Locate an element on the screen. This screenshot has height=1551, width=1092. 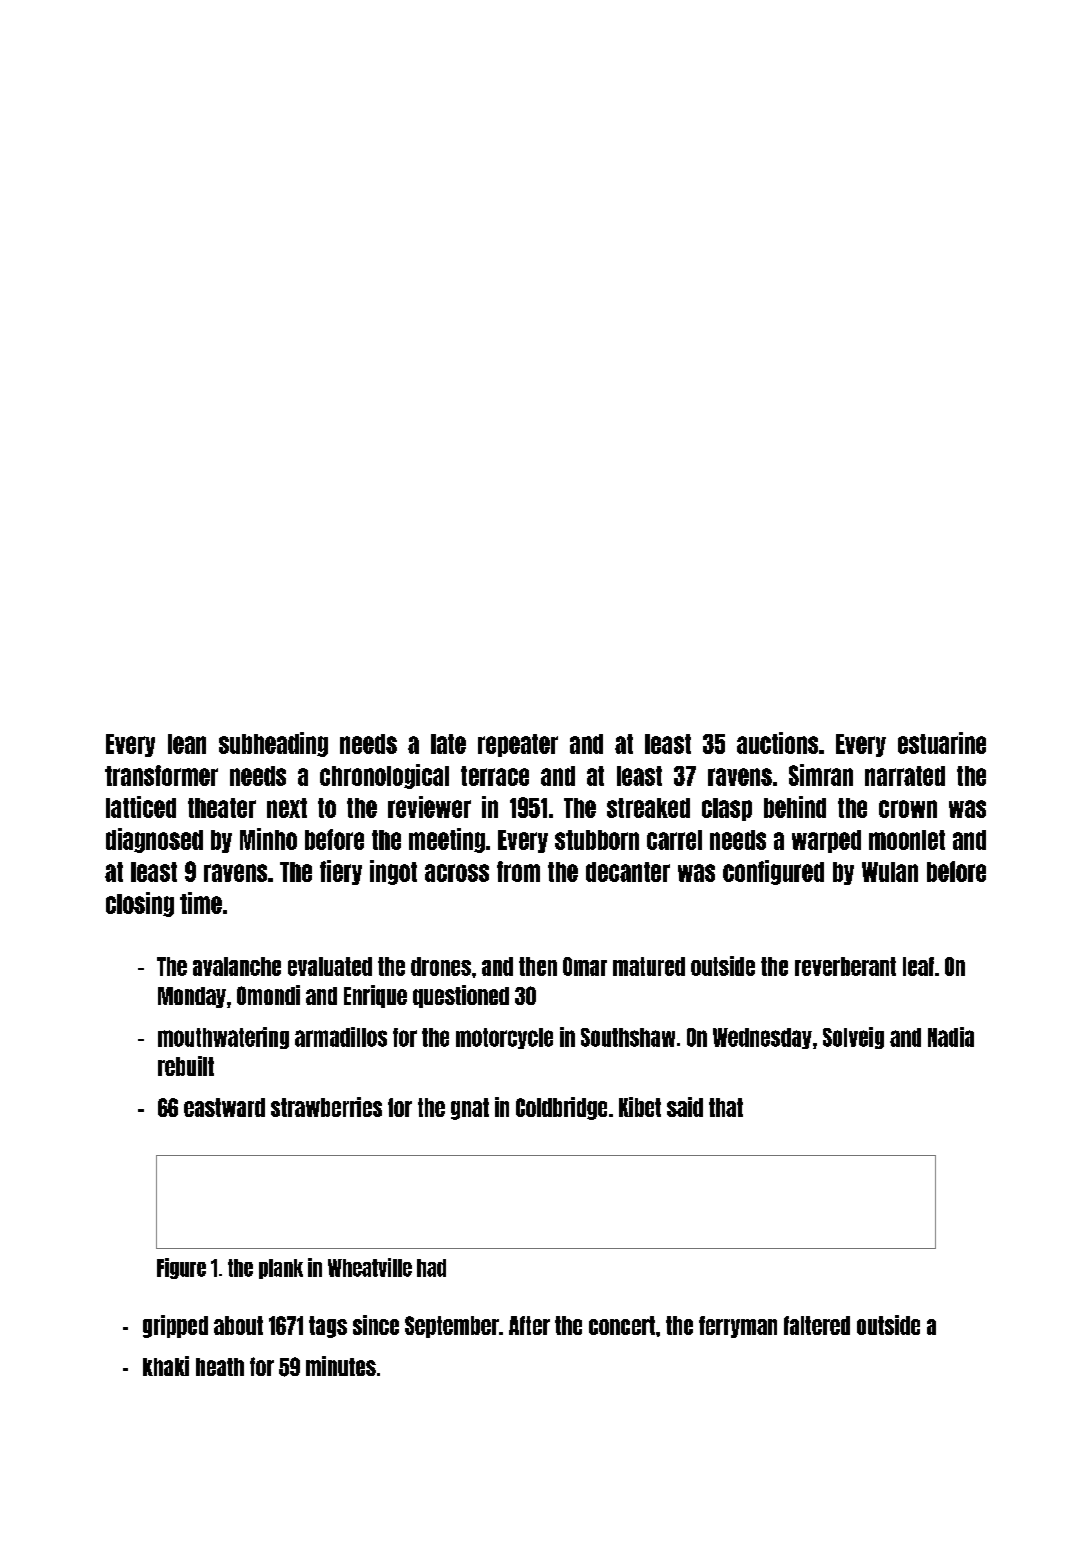
khaki is located at coordinates (166, 1366).
